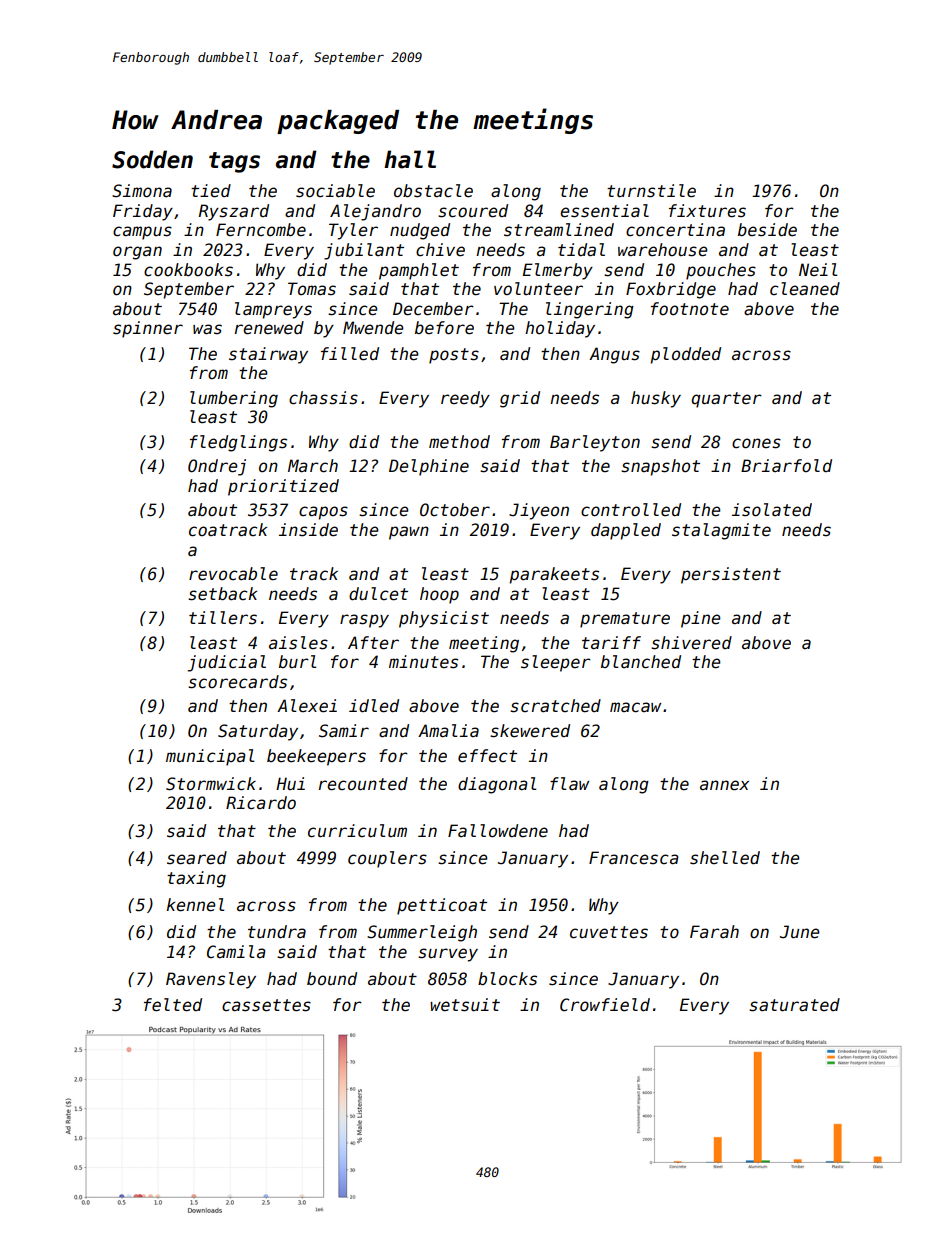 Image resolution: width=952 pixels, height=1233 pixels. Describe the element at coordinates (234, 399) in the screenshot. I see `lumbering` at that location.
